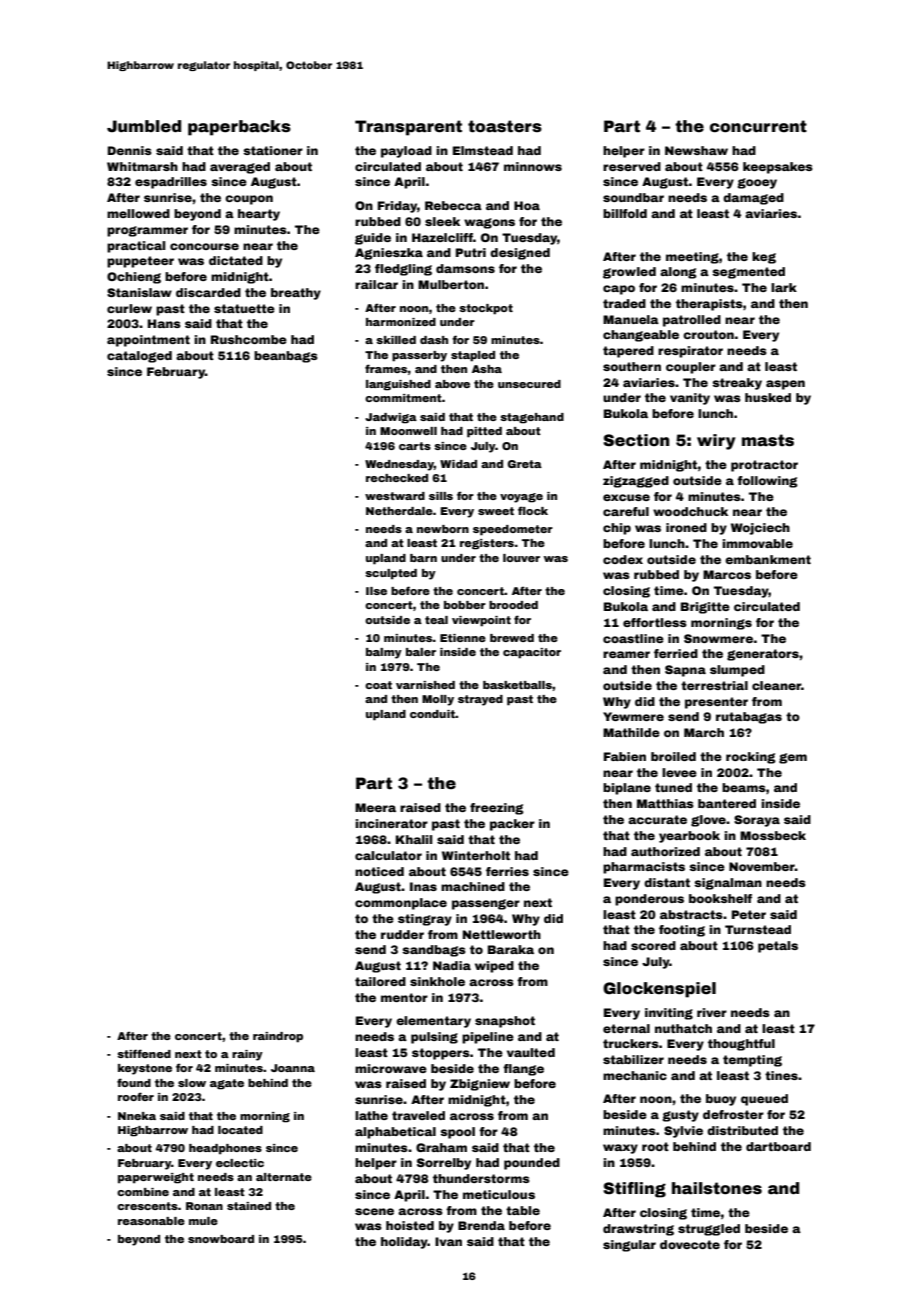 The width and height of the page is (924, 1308). What do you see at coordinates (375, 807) in the page?
I see `Meera` at bounding box center [375, 807].
